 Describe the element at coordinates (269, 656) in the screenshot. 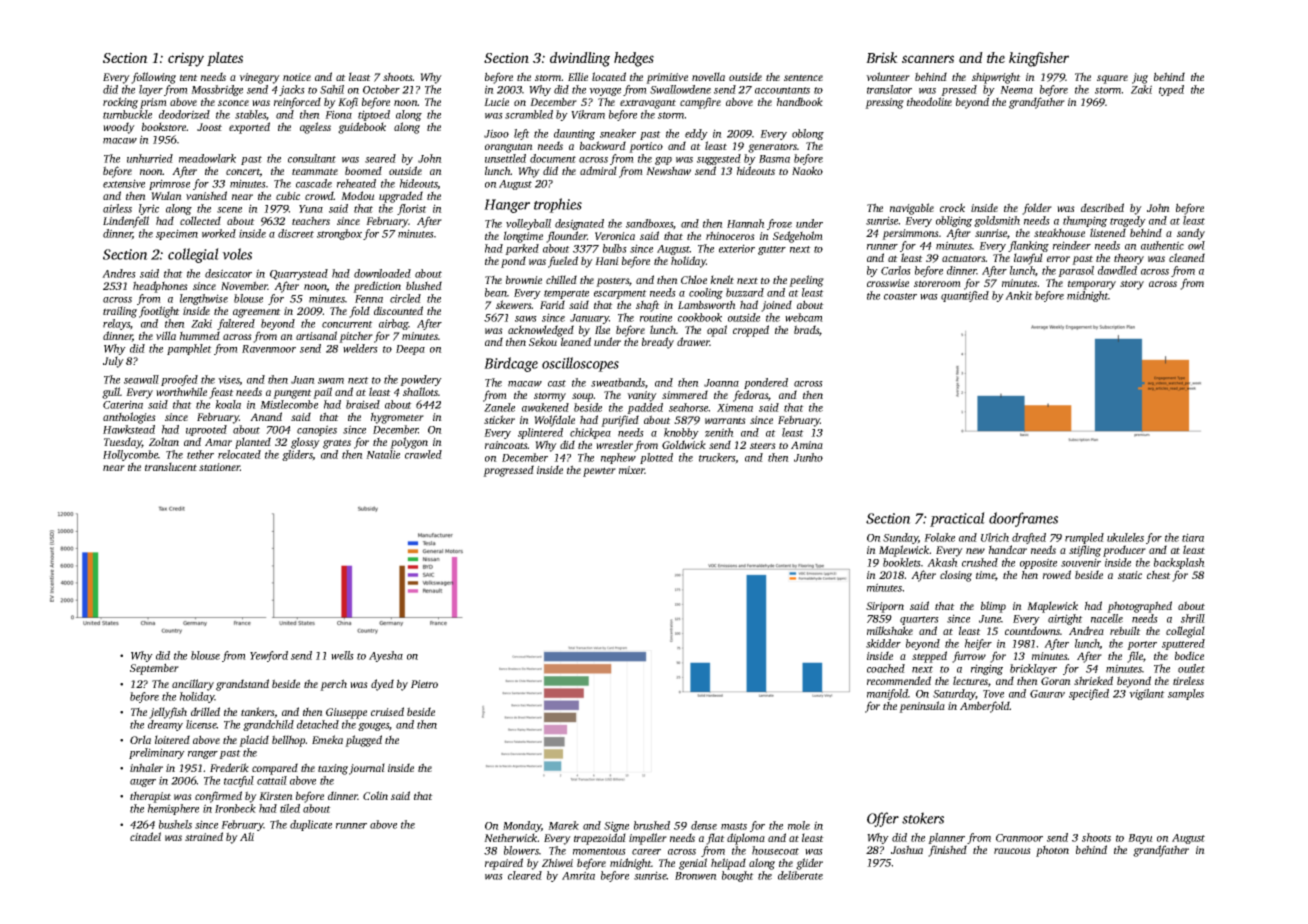

I see `Yewford` at that location.
